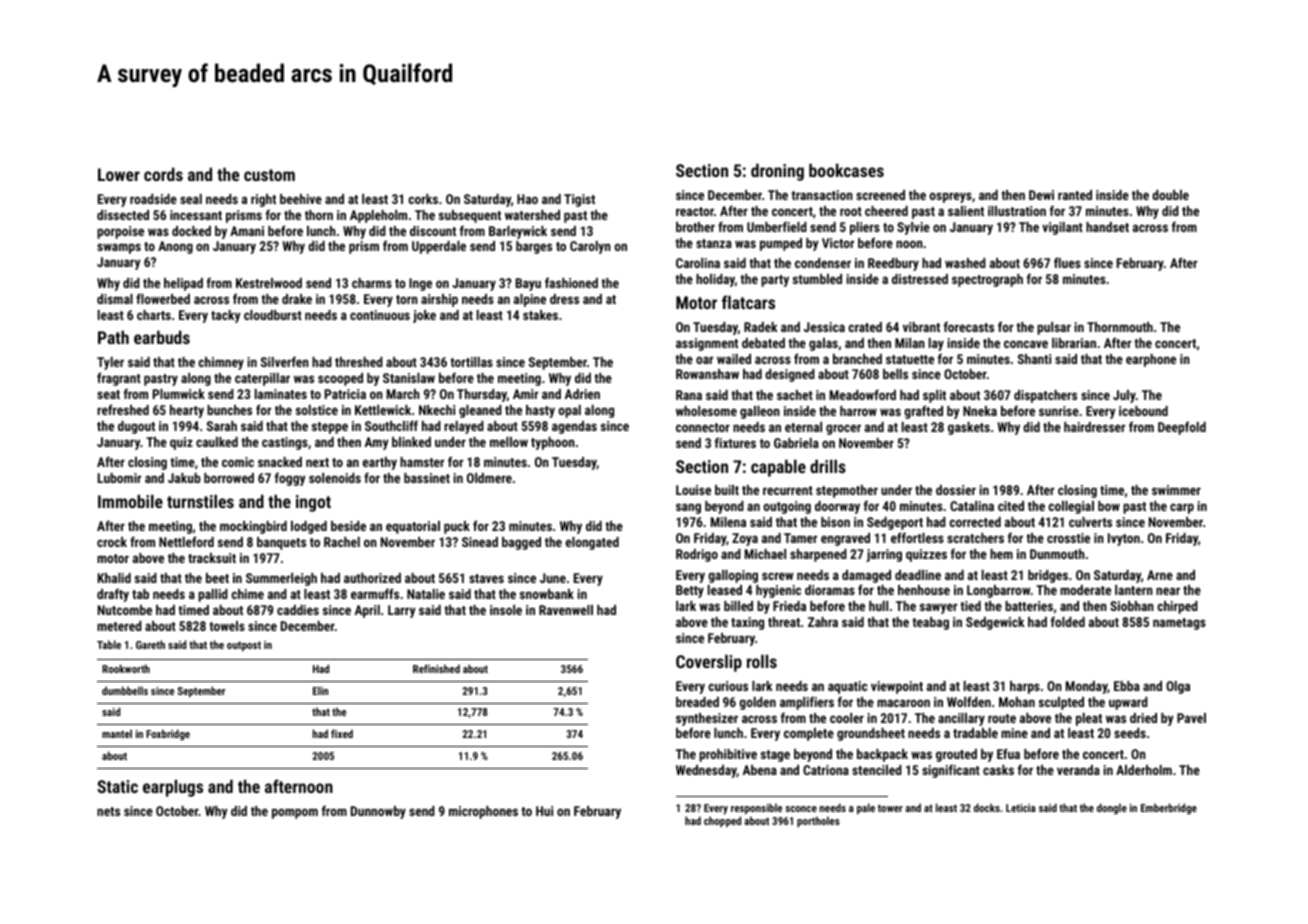  What do you see at coordinates (281, 579) in the screenshot?
I see `Summerleigh` at bounding box center [281, 579].
